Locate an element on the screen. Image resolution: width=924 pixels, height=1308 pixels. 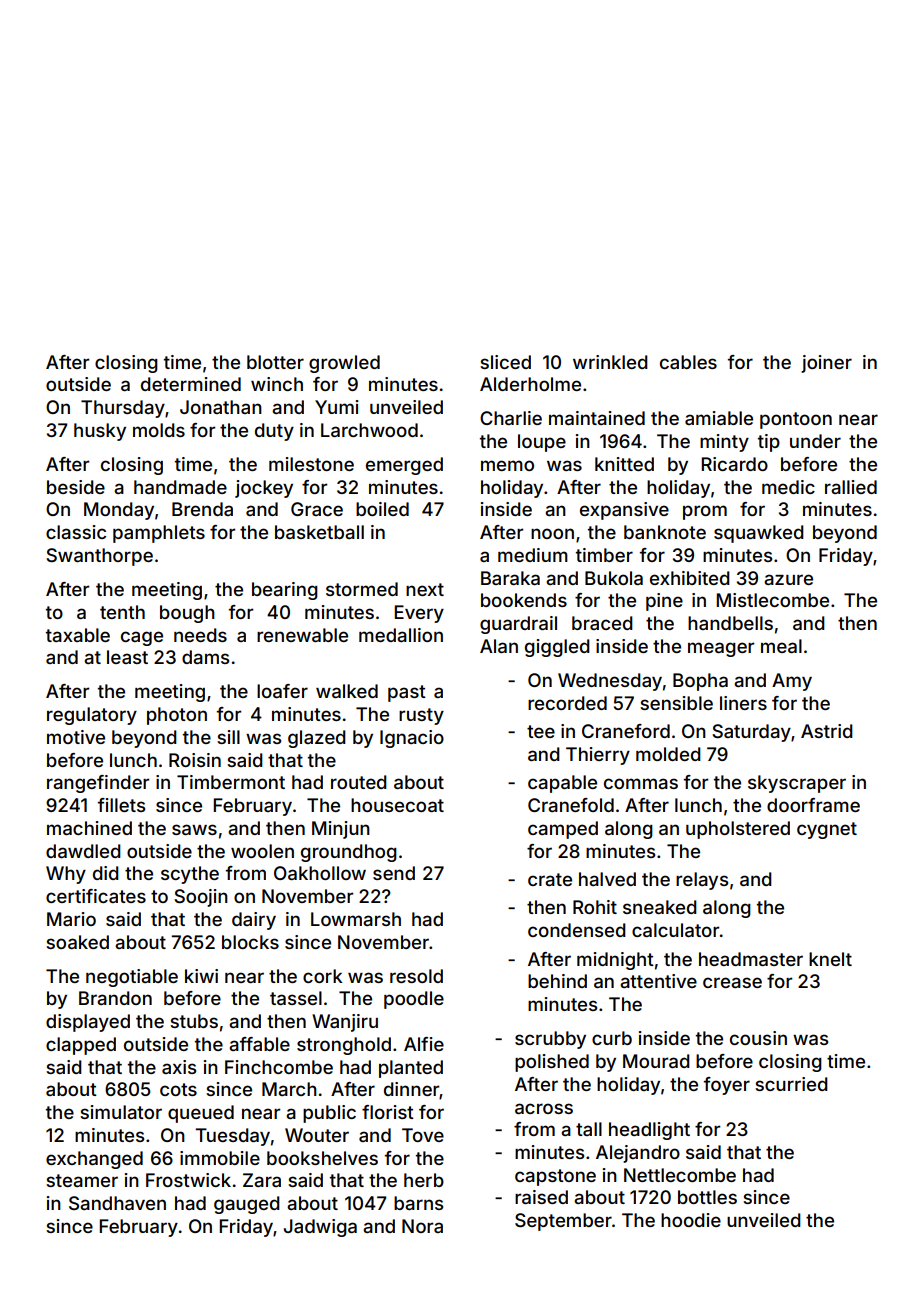
September is located at coordinates (563, 1222).
